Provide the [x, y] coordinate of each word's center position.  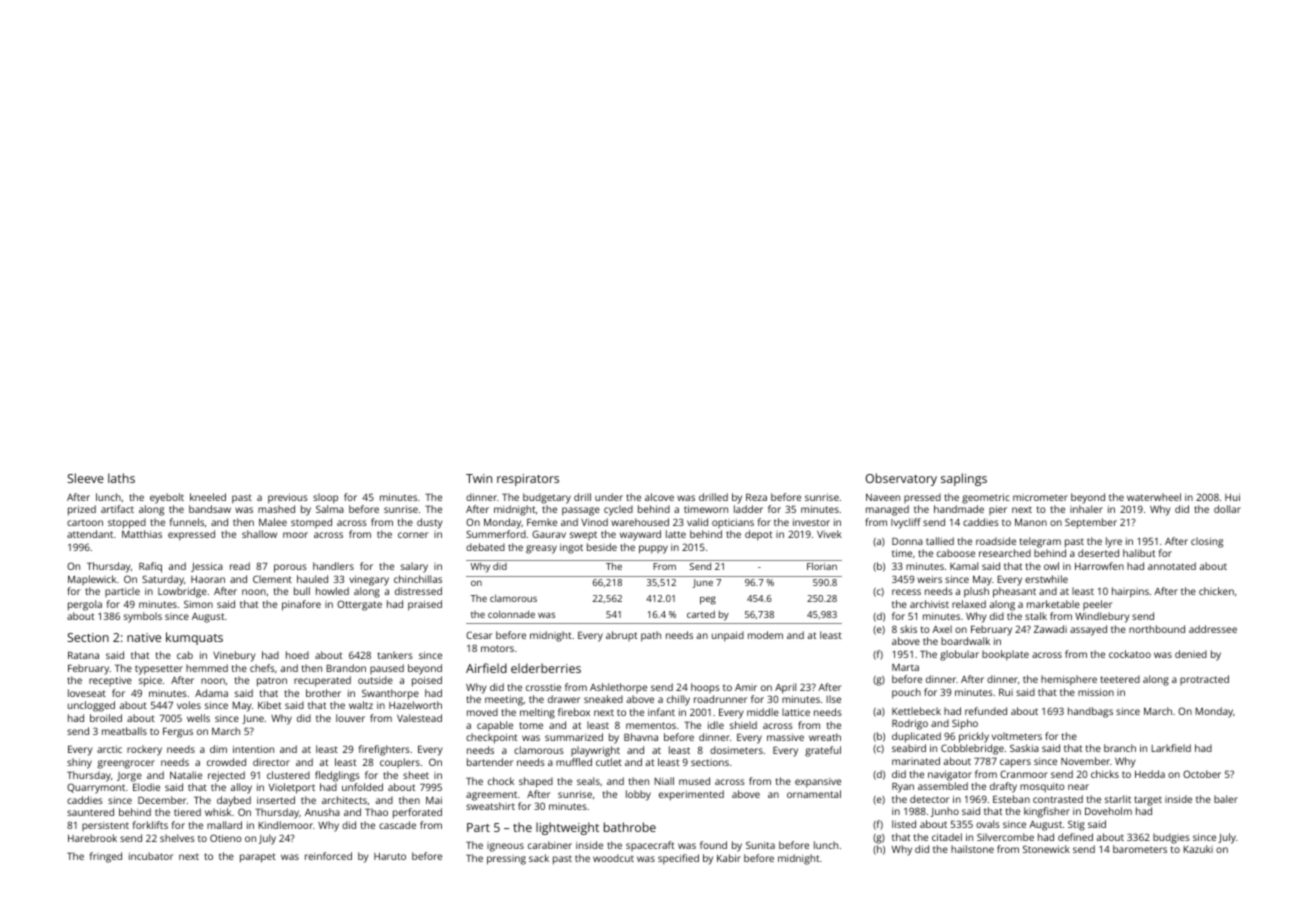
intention [253, 749]
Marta [905, 667]
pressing [506, 860]
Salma [330, 509]
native [144, 637]
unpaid [728, 636]
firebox [574, 712]
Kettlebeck [916, 711]
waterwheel [1154, 497]
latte [676, 534]
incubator [151, 856]
